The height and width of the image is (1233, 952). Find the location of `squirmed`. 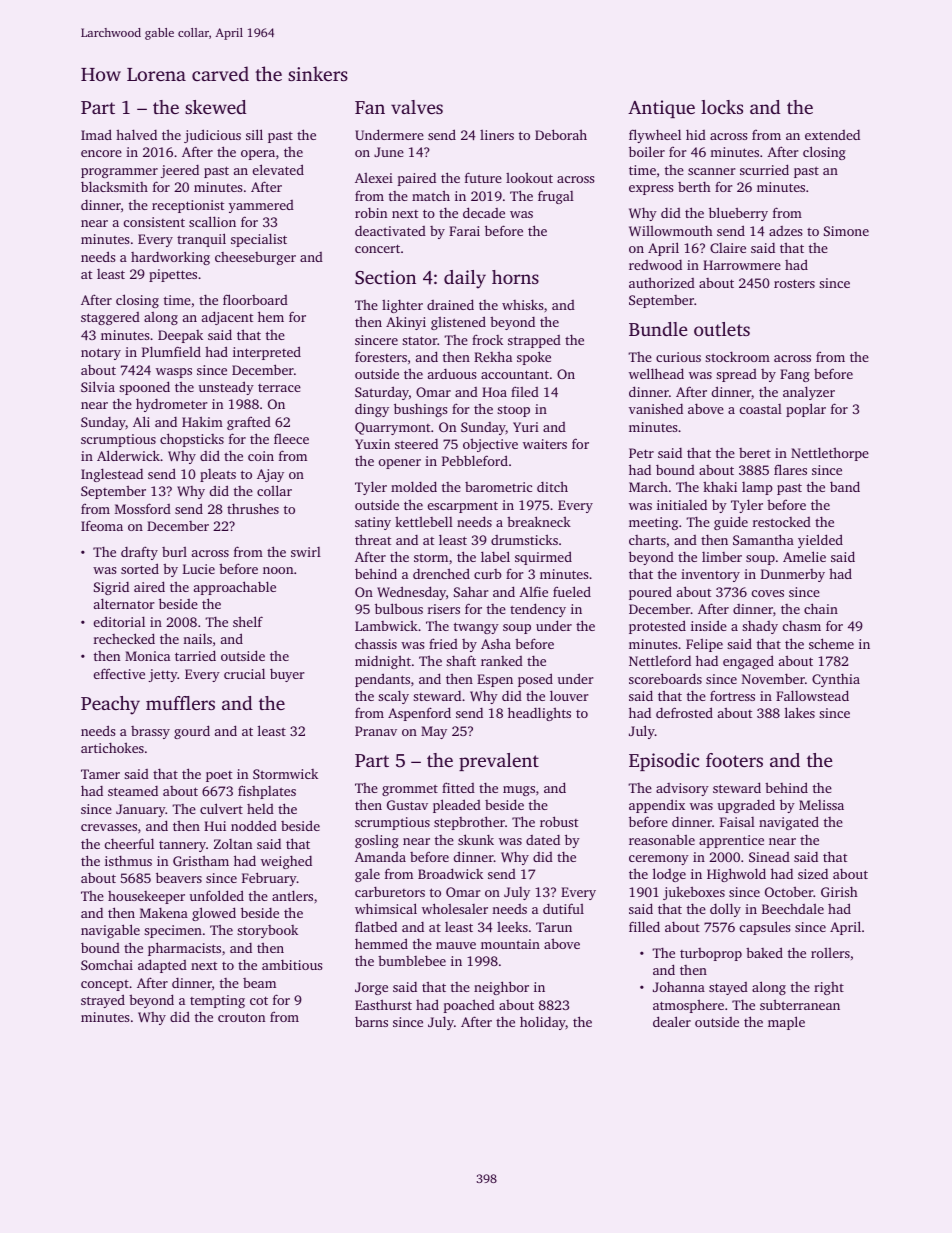

squirmed is located at coordinates (543, 558).
